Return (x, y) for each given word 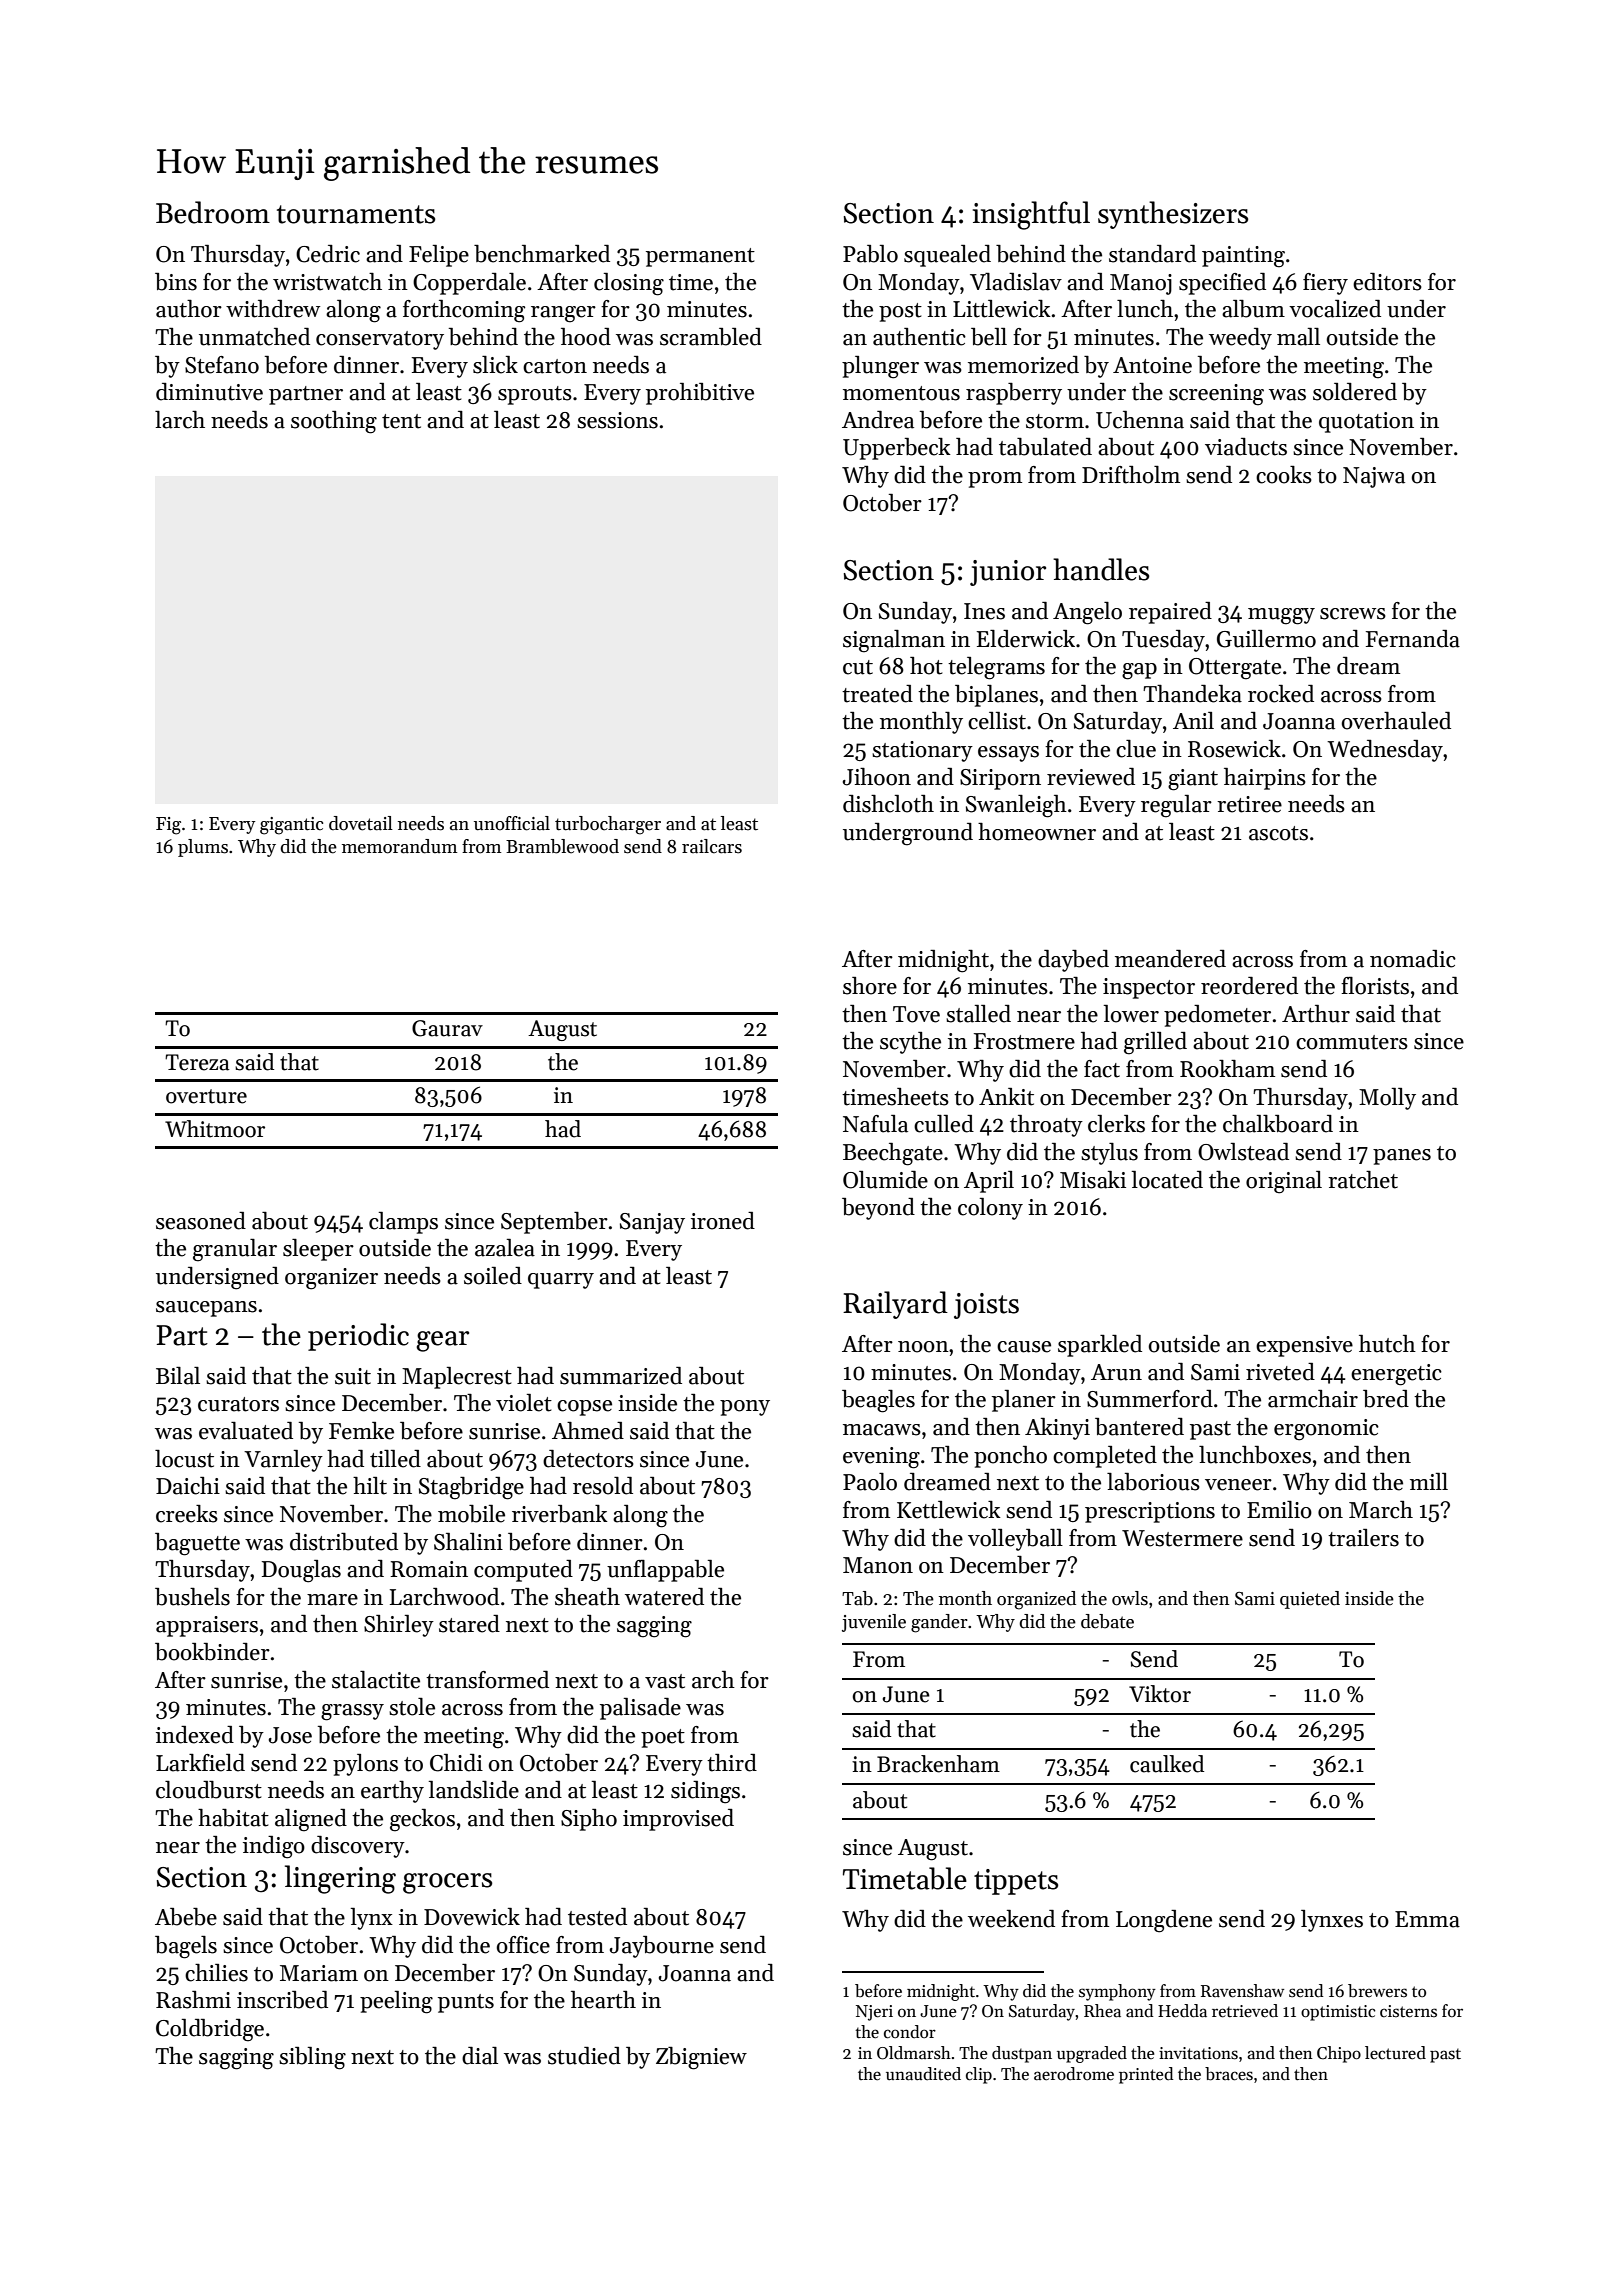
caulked (1167, 1764)
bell (989, 337)
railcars (712, 846)
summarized (621, 1376)
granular (235, 1250)
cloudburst (209, 1790)
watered (664, 1597)
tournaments (356, 214)
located (1167, 1180)
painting (1243, 257)
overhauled (1396, 721)
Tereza (197, 1062)
